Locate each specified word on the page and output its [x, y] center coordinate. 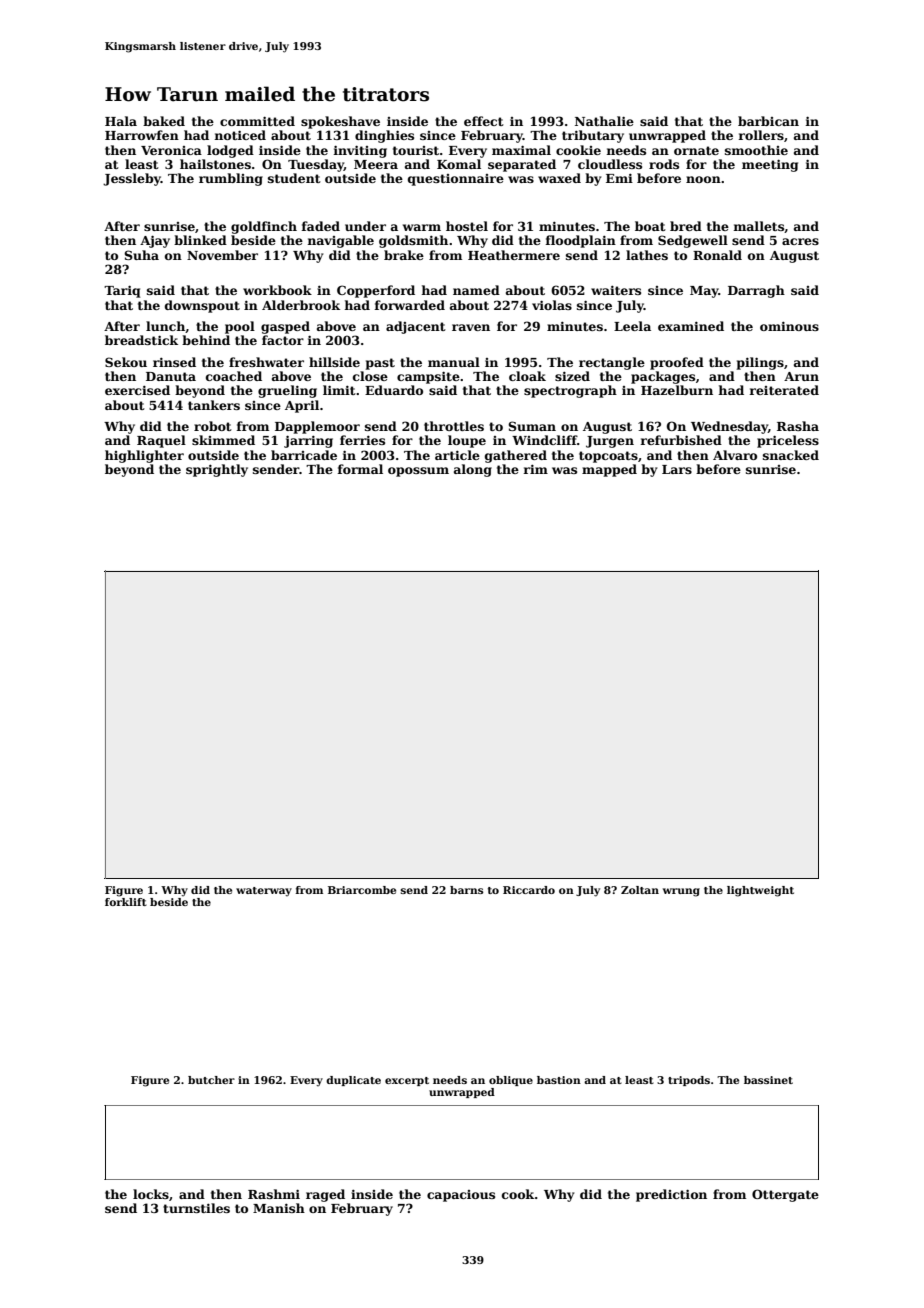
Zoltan [640, 890]
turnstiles [196, 1208]
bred [686, 226]
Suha [141, 255]
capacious [461, 1196]
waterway [264, 891]
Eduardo [394, 390]
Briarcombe [362, 890]
